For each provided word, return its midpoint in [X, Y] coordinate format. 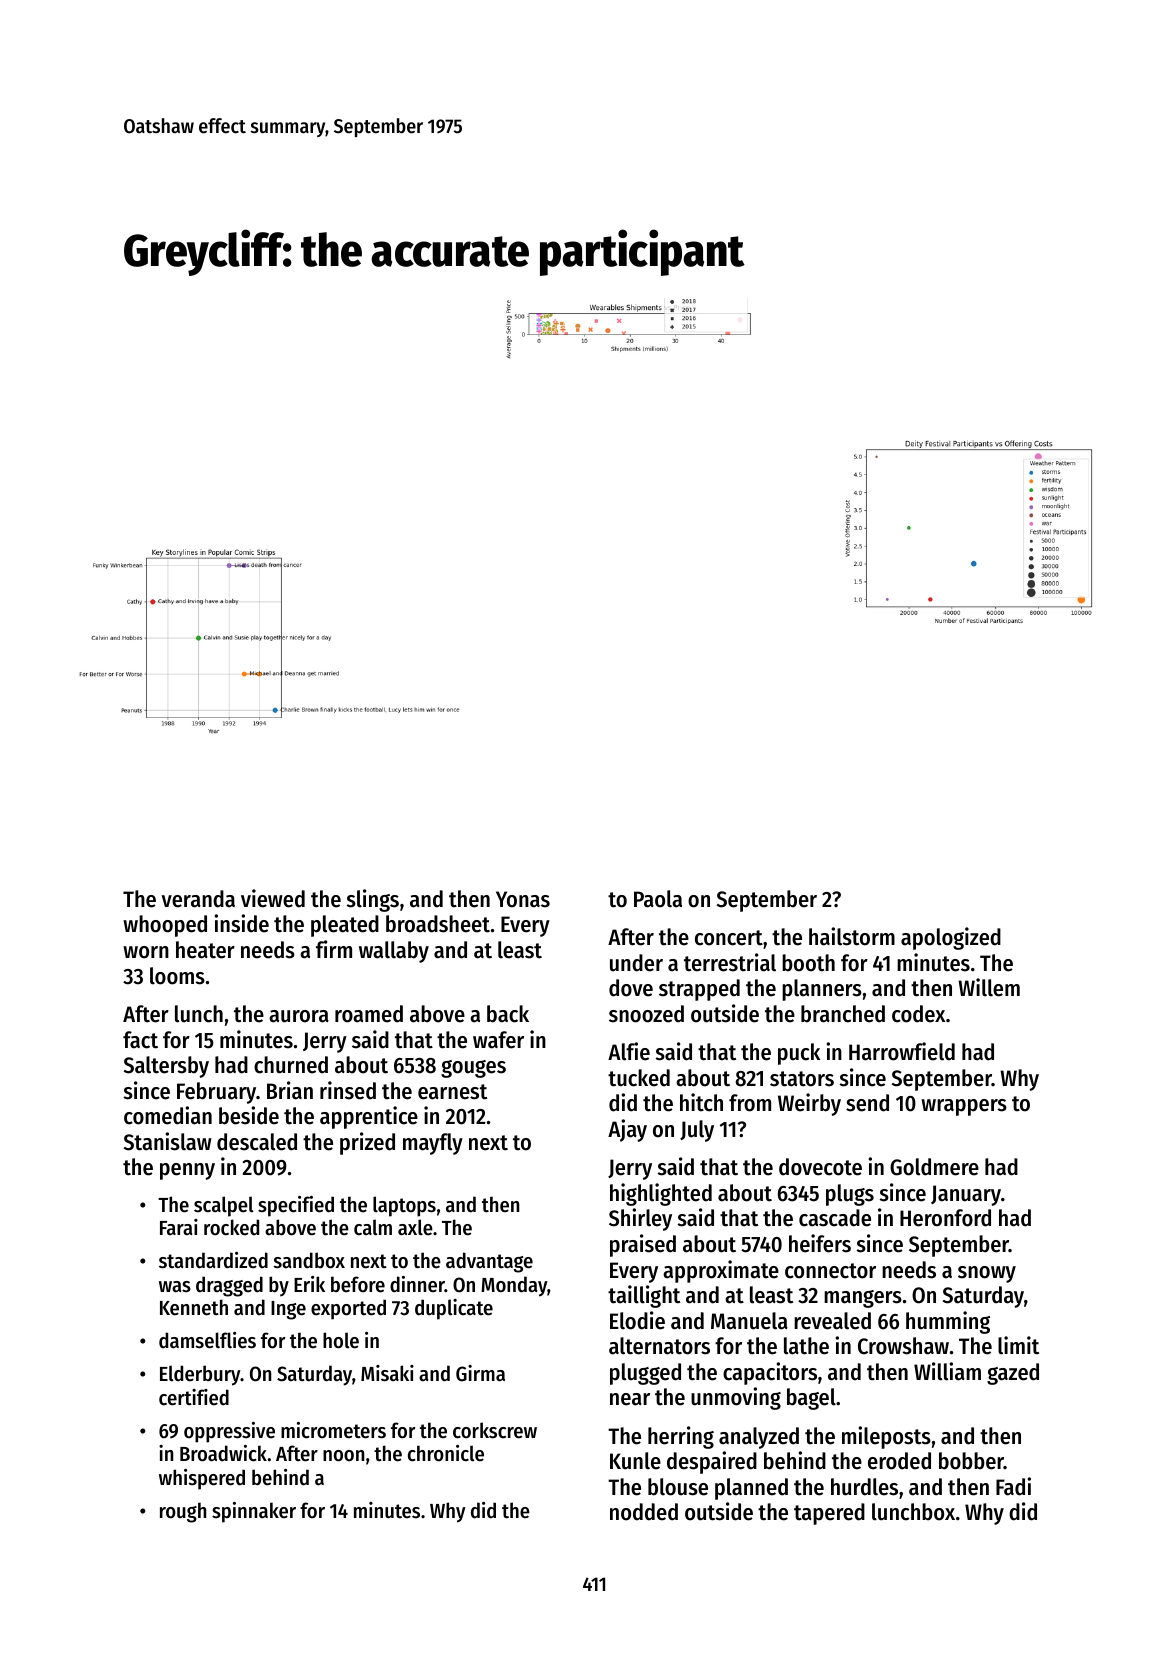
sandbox [309, 1260]
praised [643, 1245]
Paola [658, 899]
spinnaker [254, 1512]
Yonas [523, 899]
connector [830, 1271]
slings [373, 900]
